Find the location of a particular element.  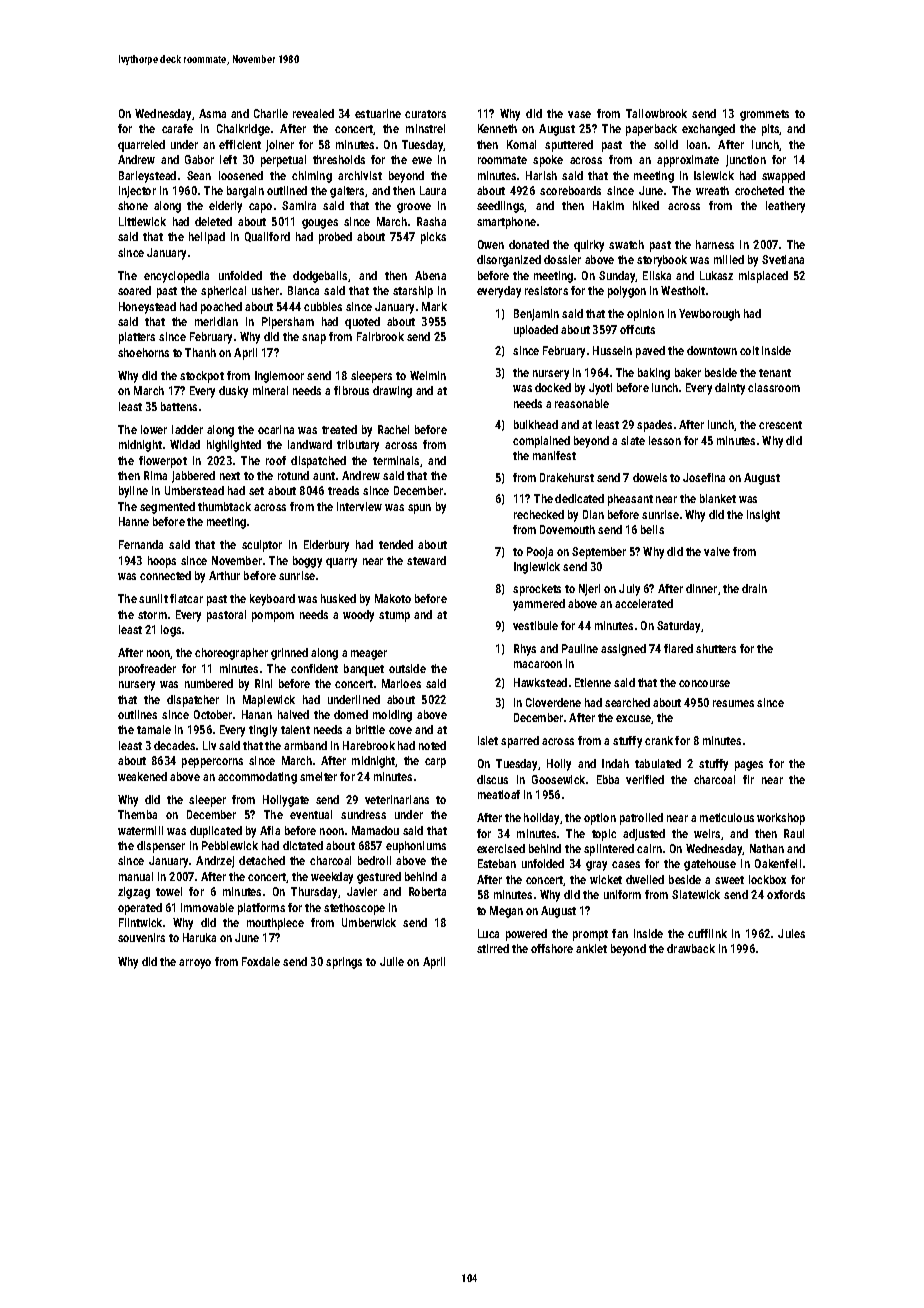

efficient is located at coordinates (240, 144).
